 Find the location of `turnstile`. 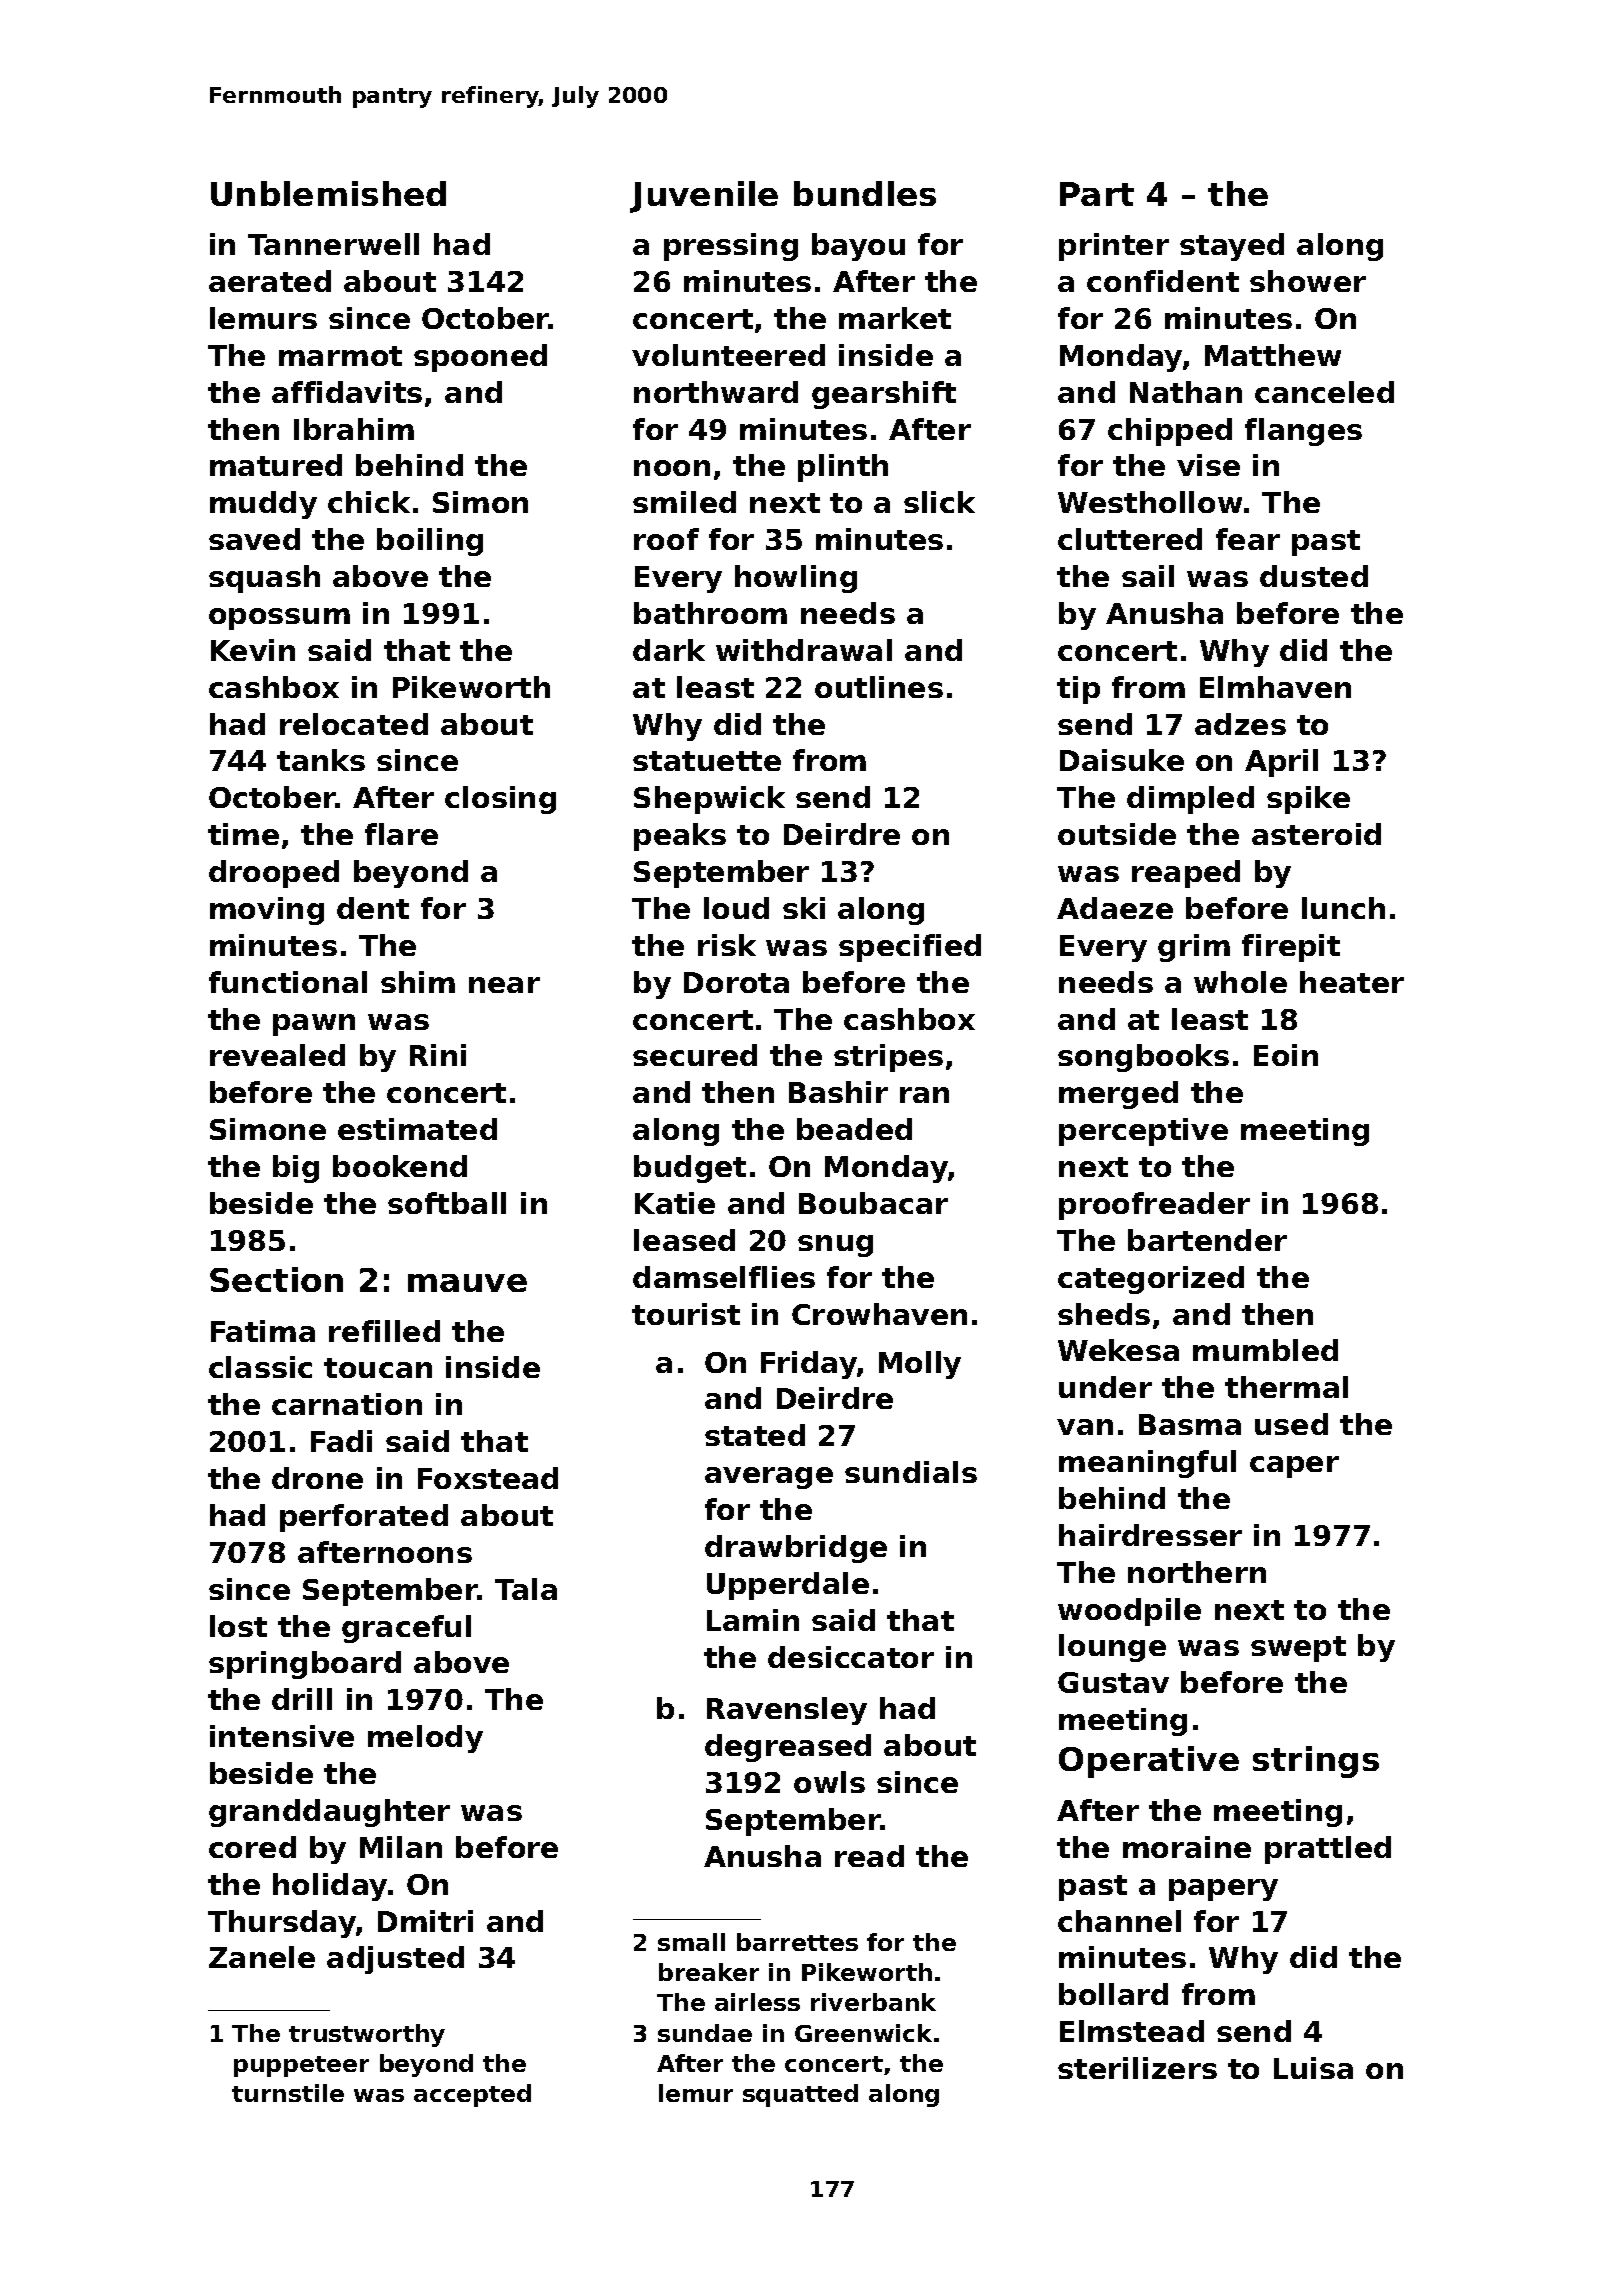

turnstile is located at coordinates (288, 2093).
